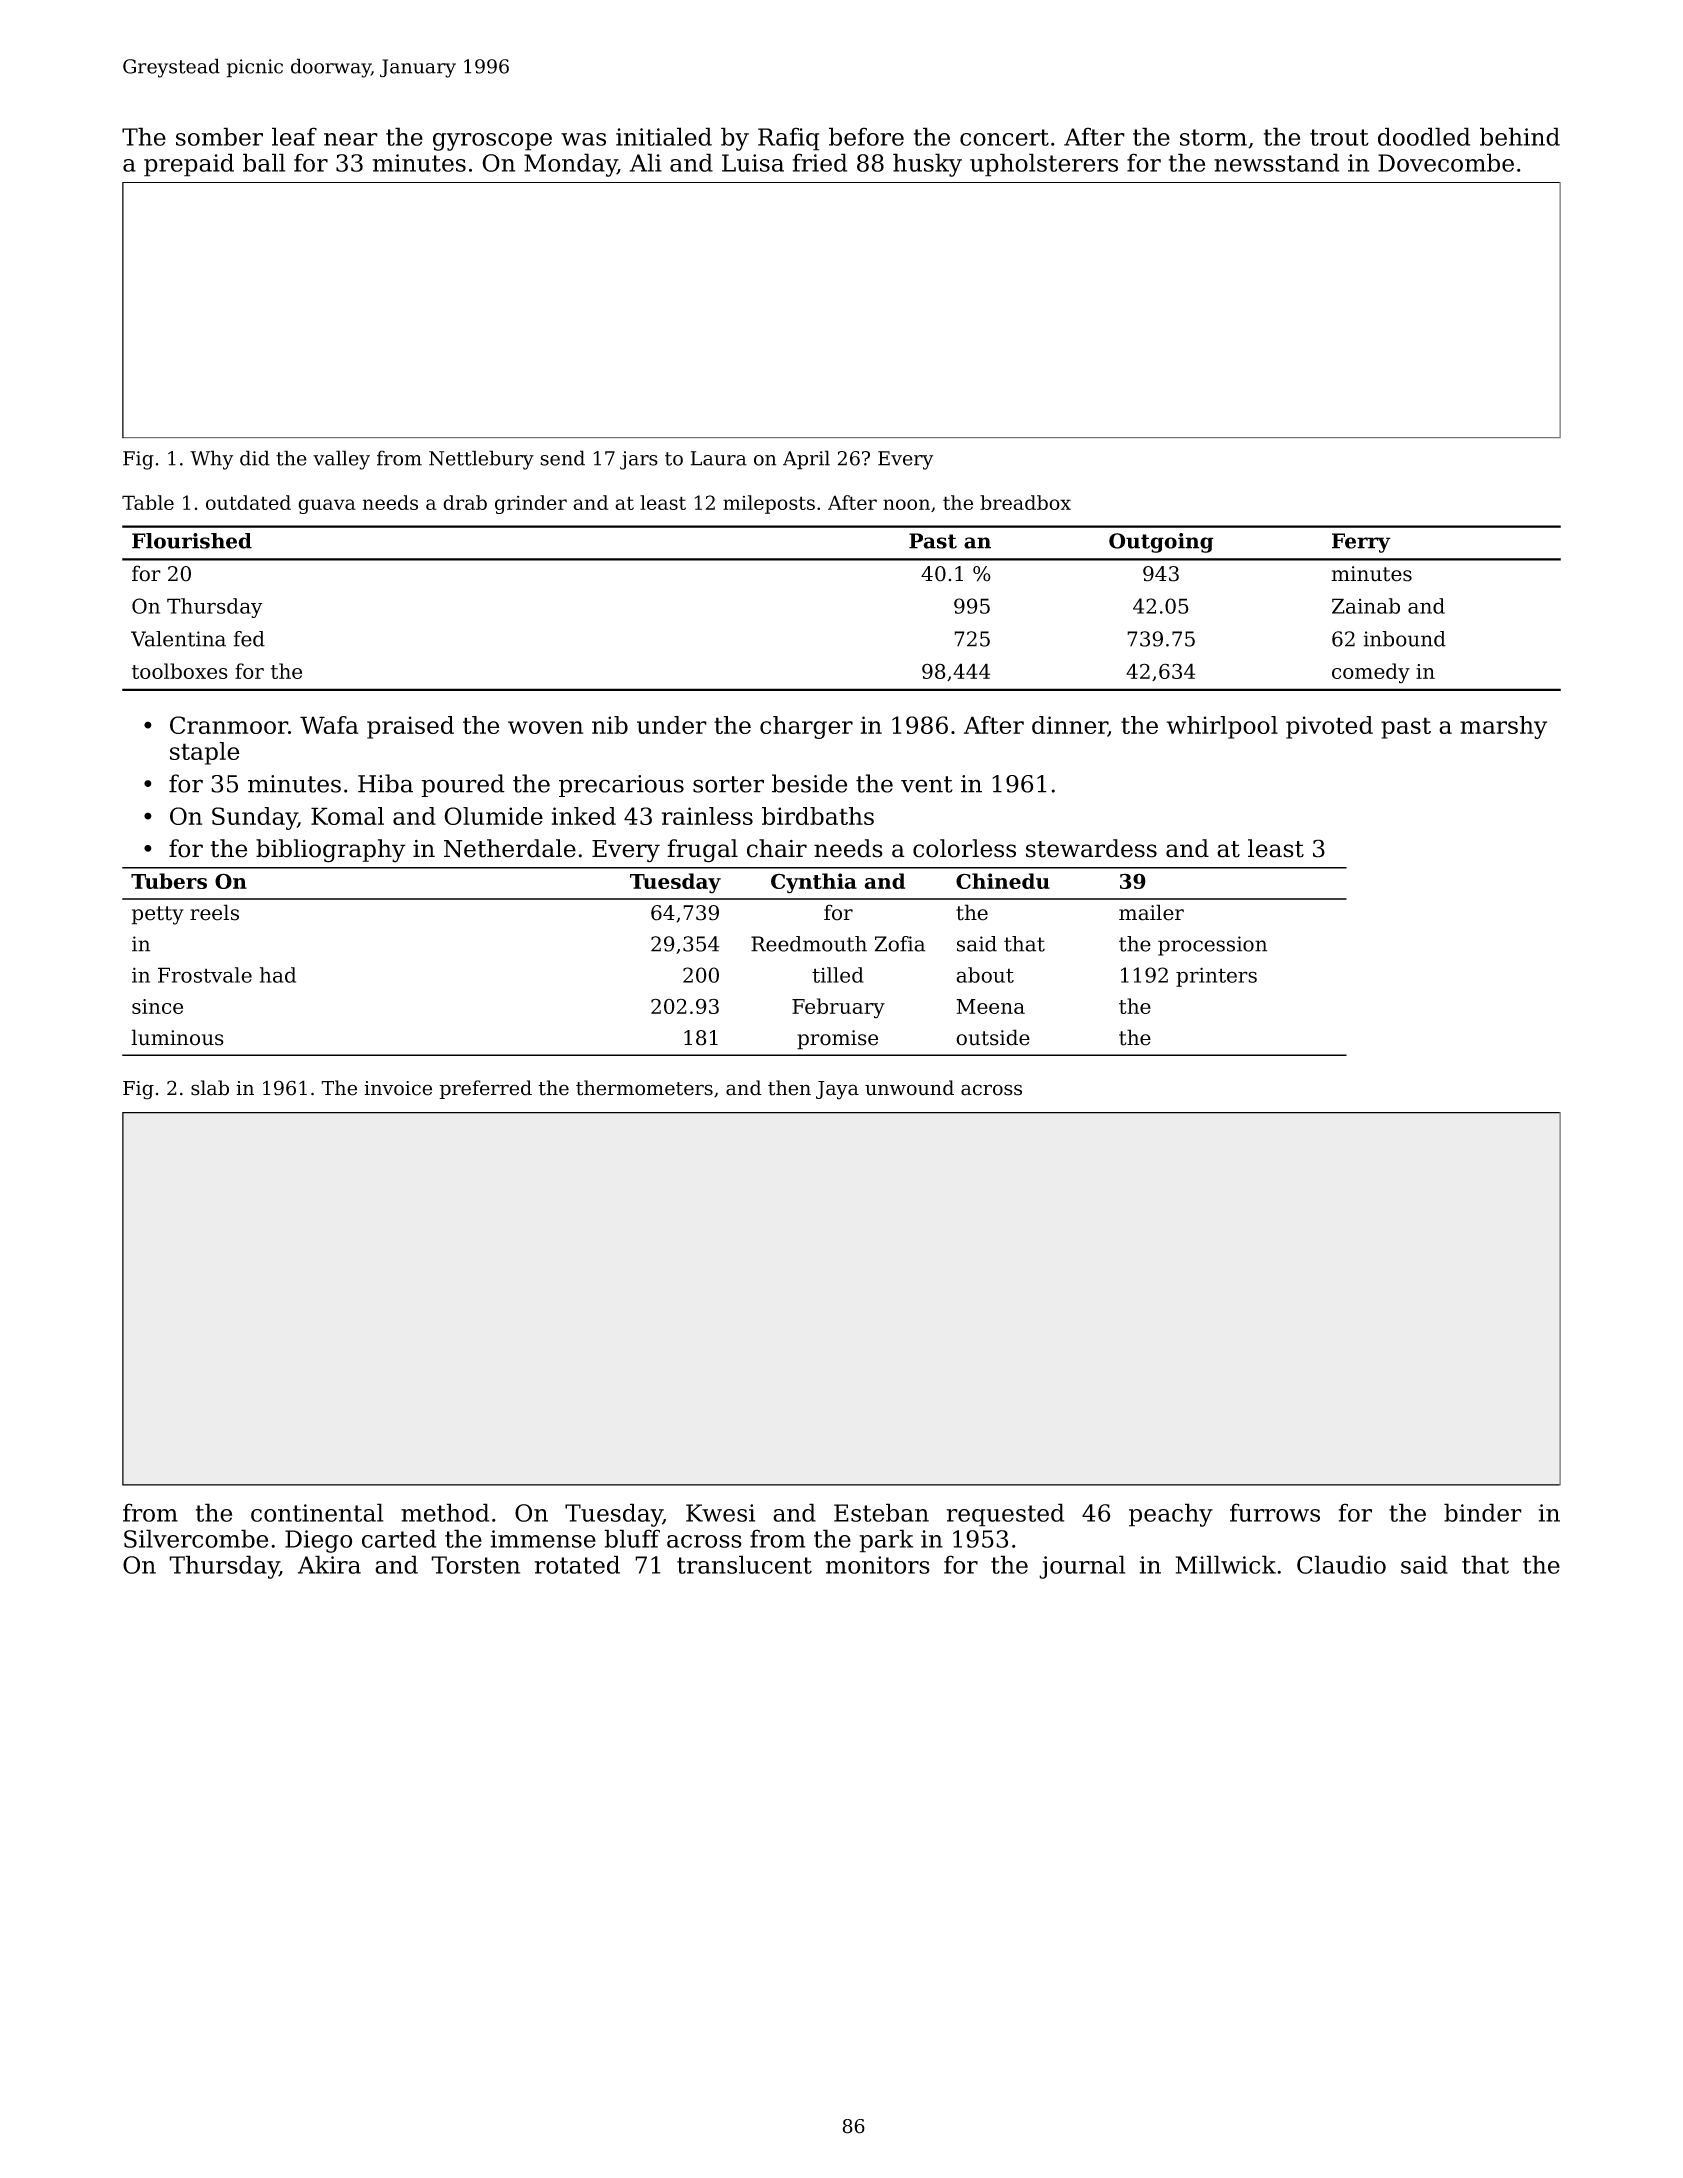 This page has width=1683, height=2178. Describe the element at coordinates (837, 1090) in the page. I see `Jaya` at that location.
